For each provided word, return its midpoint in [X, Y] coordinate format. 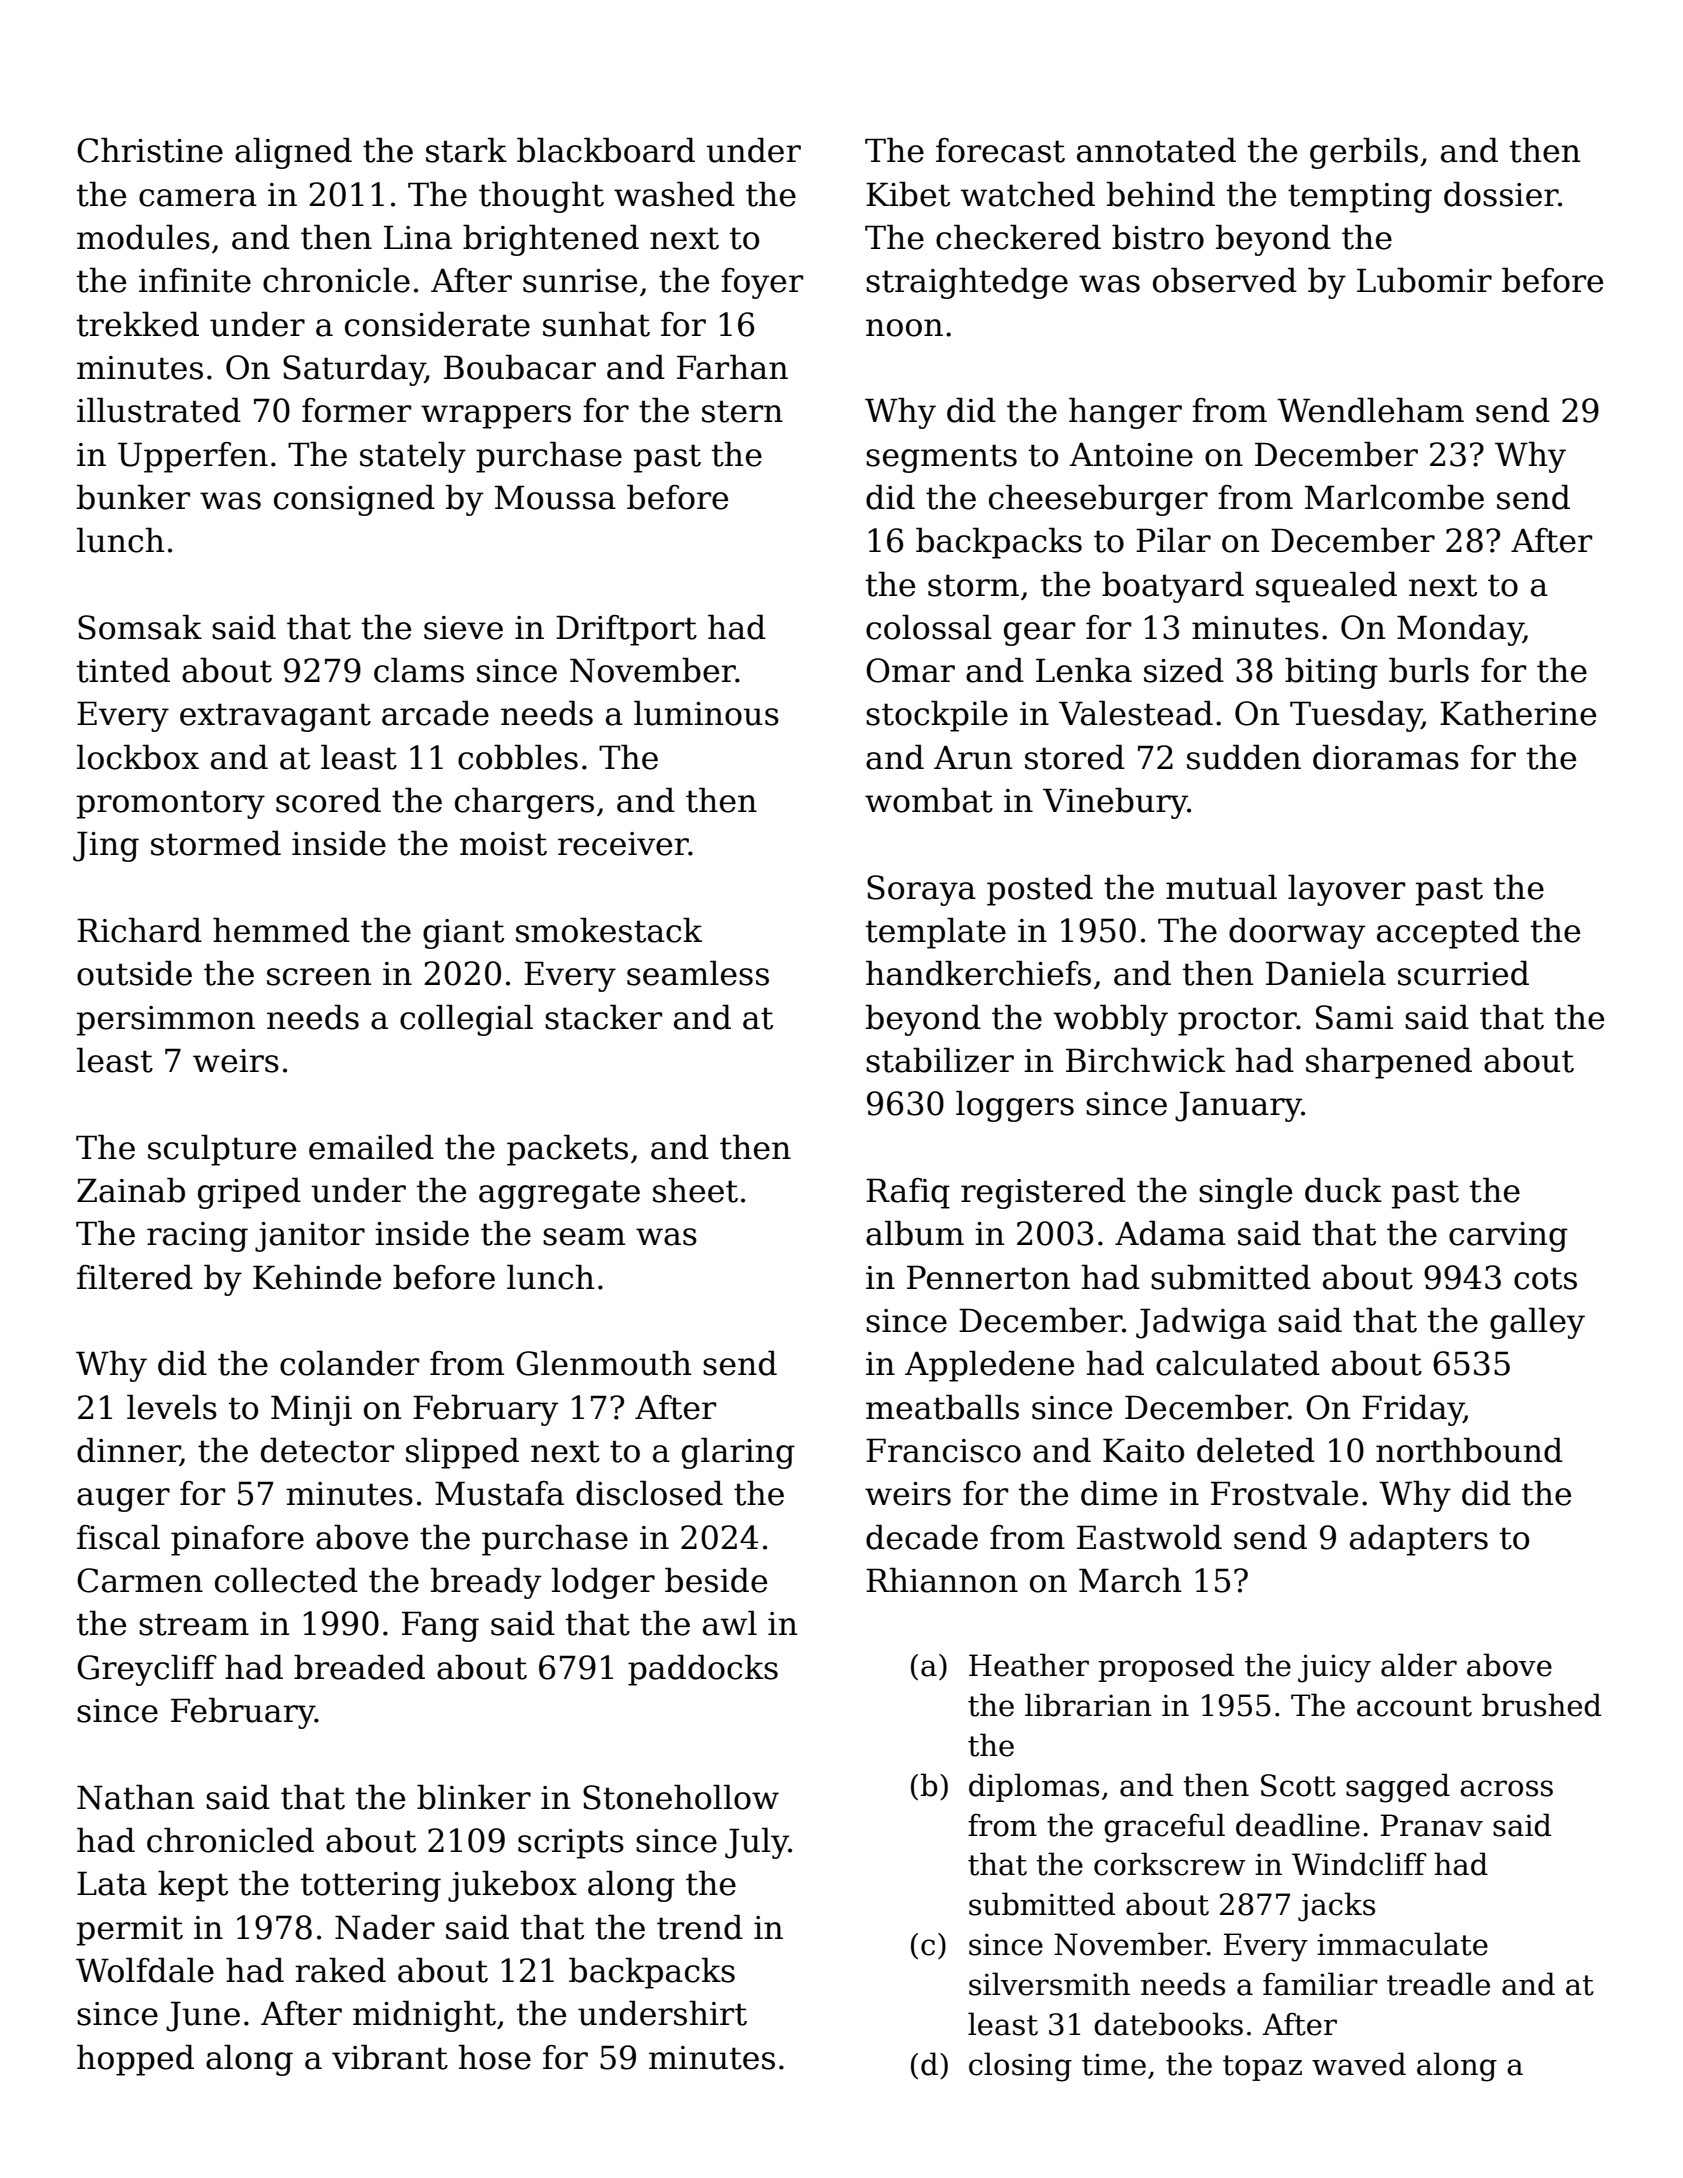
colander [349, 1363]
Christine [150, 150]
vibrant [390, 2057]
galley [1537, 1323]
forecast [1000, 150]
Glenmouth [604, 1363]
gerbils [1364, 153]
